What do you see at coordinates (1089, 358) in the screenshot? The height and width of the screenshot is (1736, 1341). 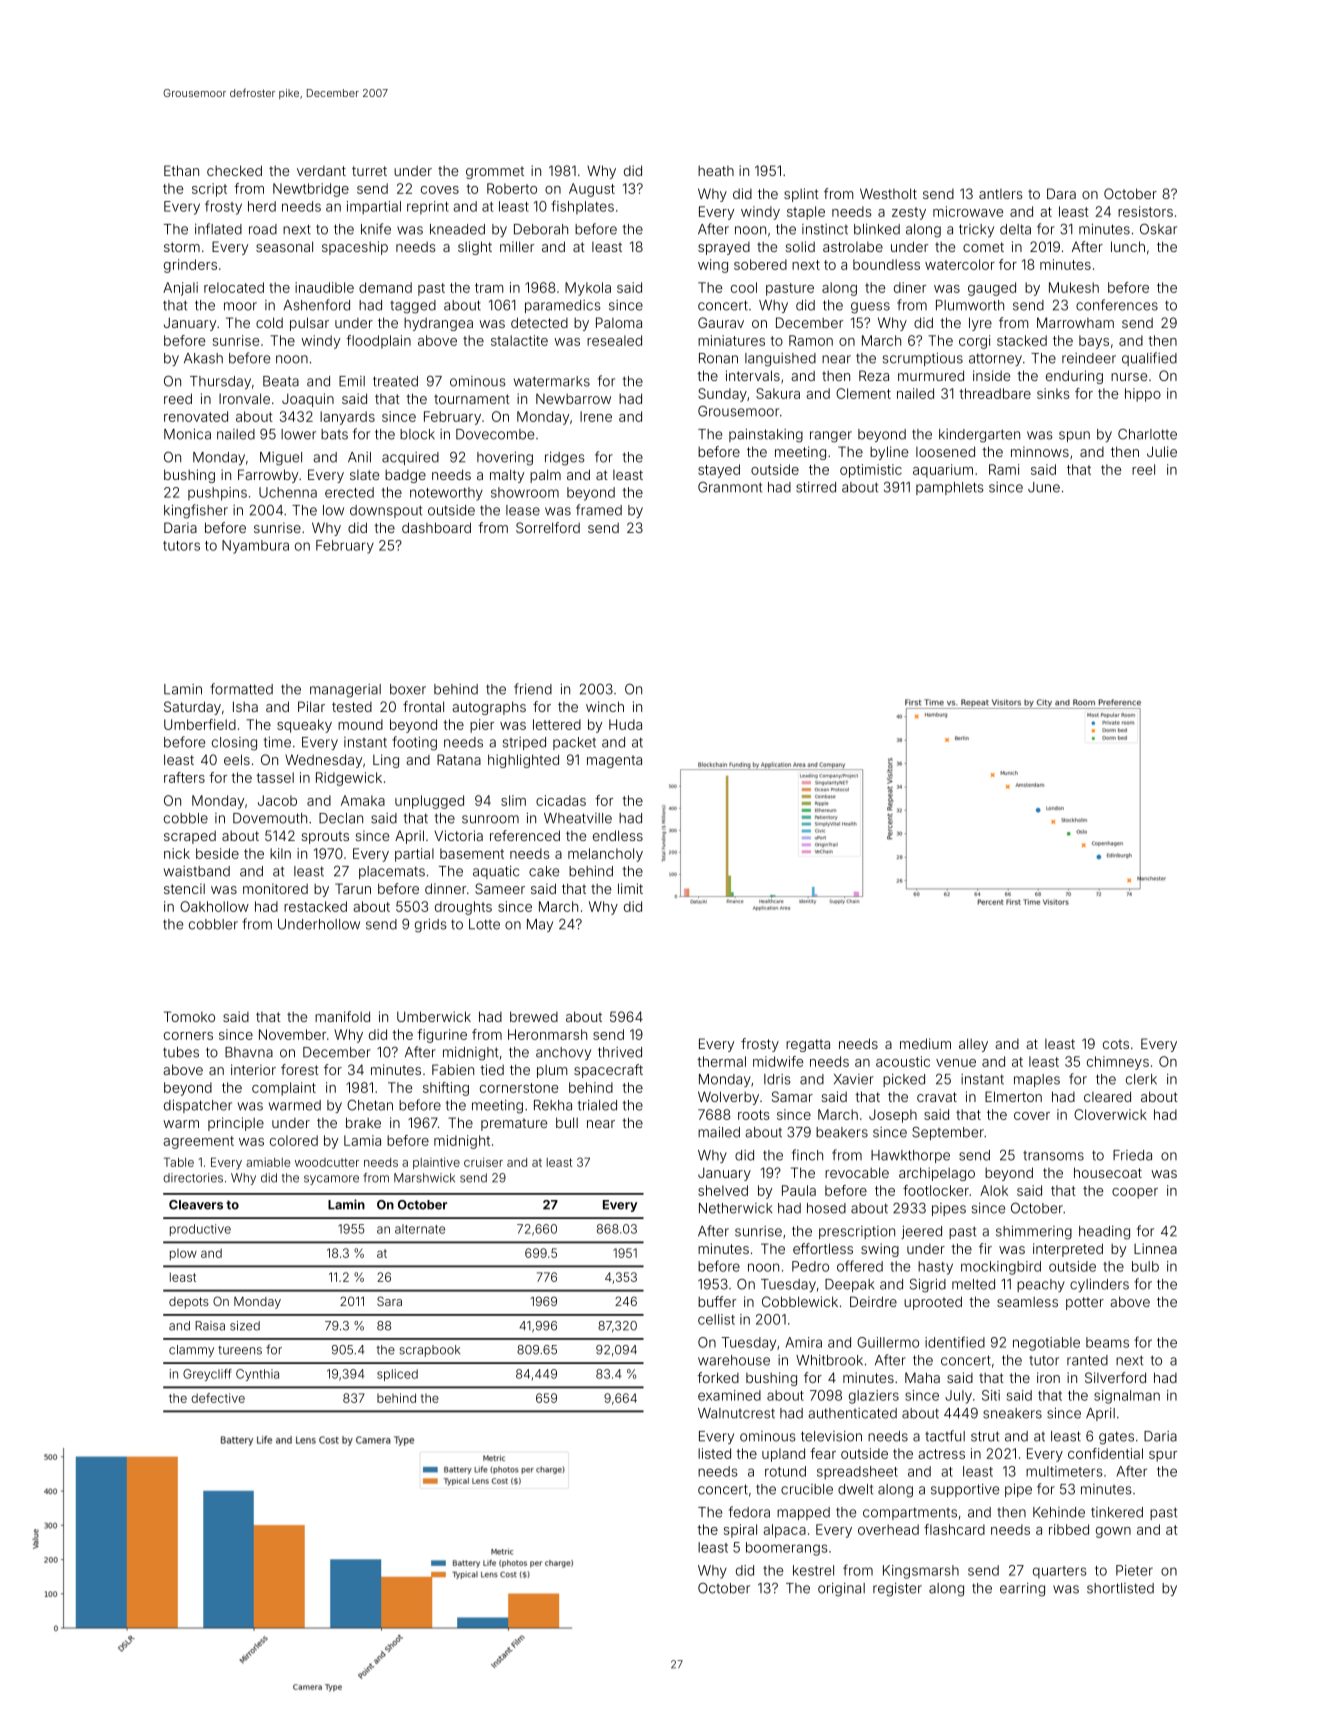 I see `reindeer` at bounding box center [1089, 358].
